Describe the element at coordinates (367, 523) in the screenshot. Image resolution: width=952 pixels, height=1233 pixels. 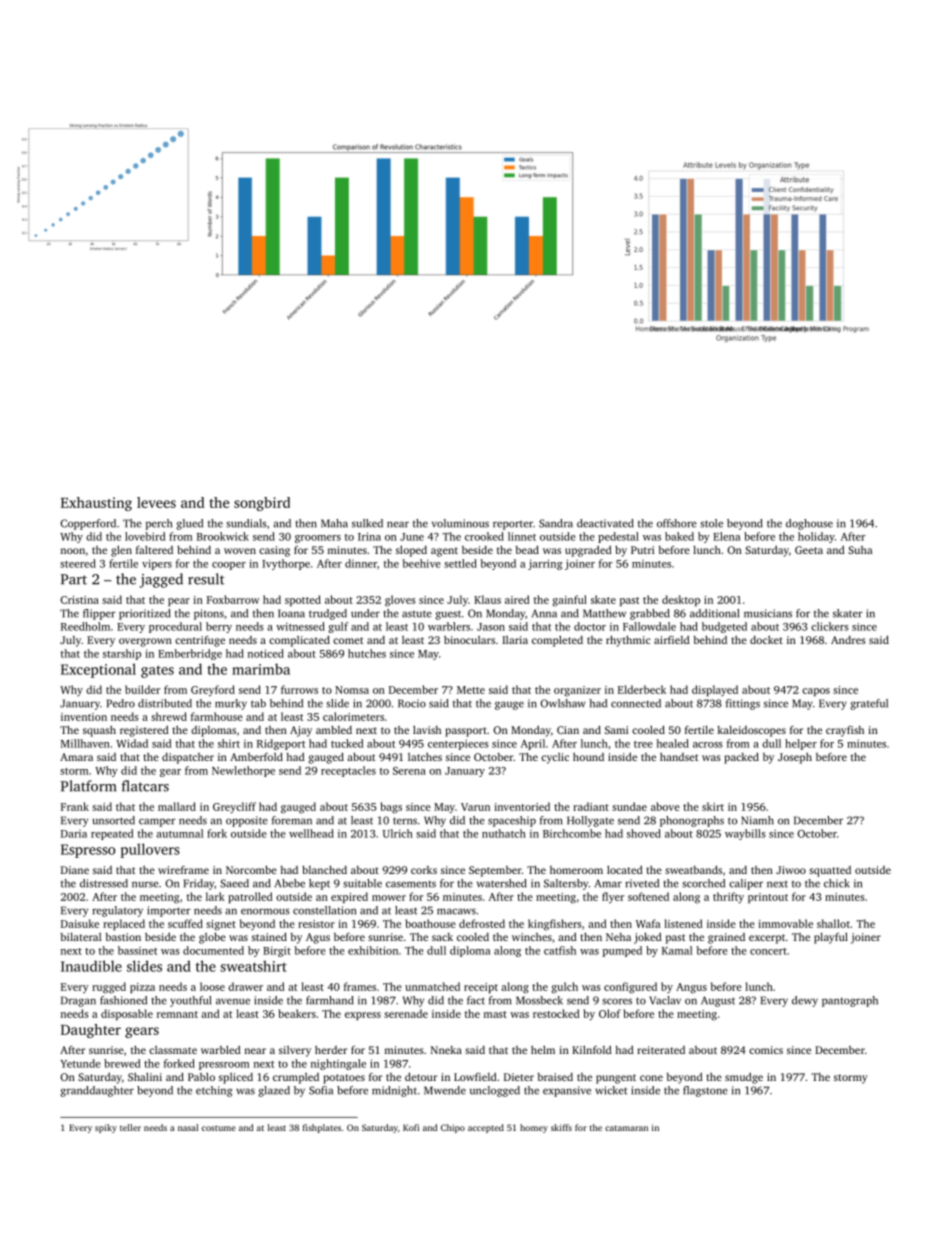
I see `sulked` at that location.
